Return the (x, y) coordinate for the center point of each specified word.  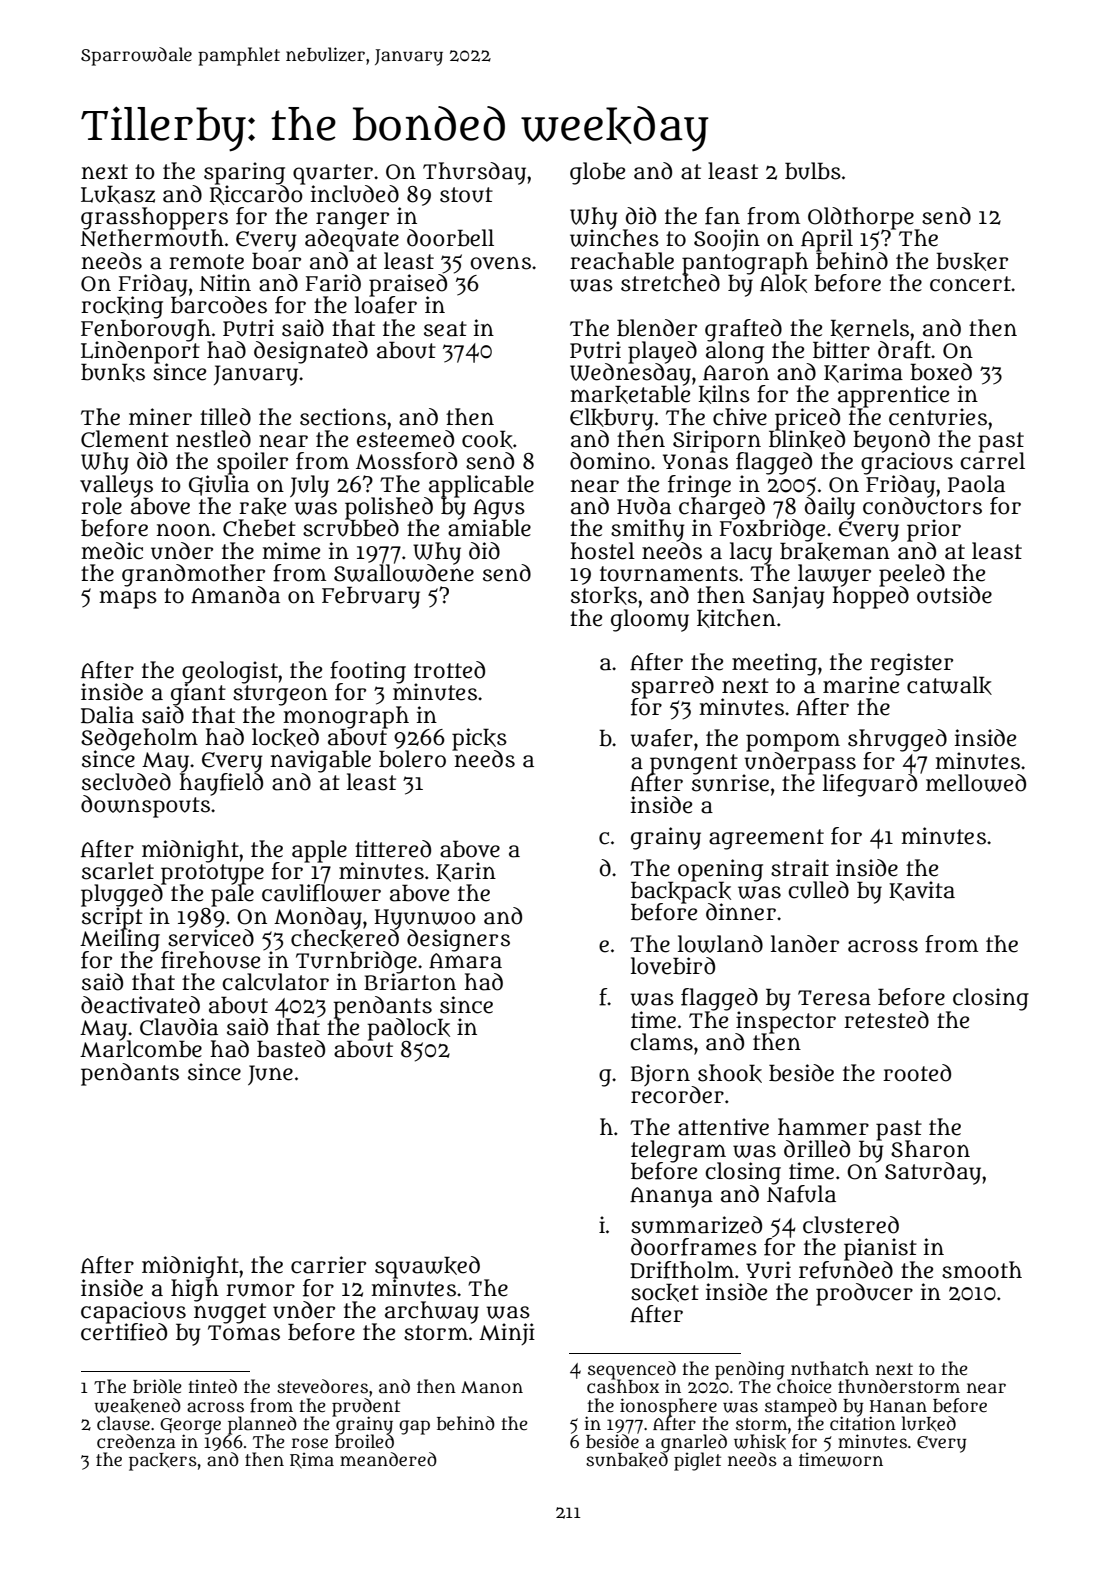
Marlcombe (141, 1049)
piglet (697, 1461)
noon (183, 530)
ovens (500, 263)
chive (740, 417)
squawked (427, 1267)
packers (163, 1462)
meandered (388, 1459)
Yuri (768, 1270)
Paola (976, 484)
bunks (113, 372)
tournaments (669, 574)
